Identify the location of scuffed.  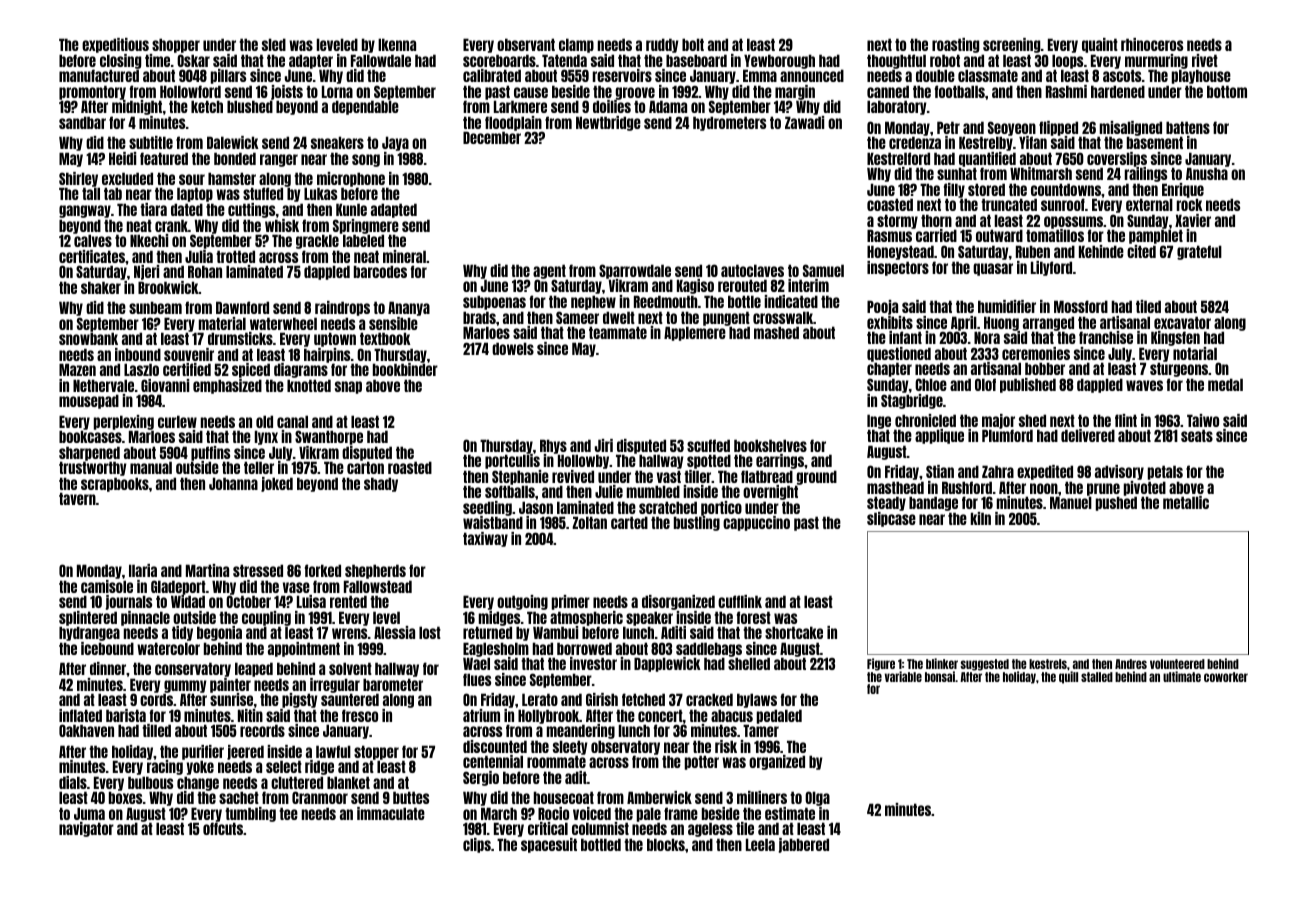
(708, 445).
